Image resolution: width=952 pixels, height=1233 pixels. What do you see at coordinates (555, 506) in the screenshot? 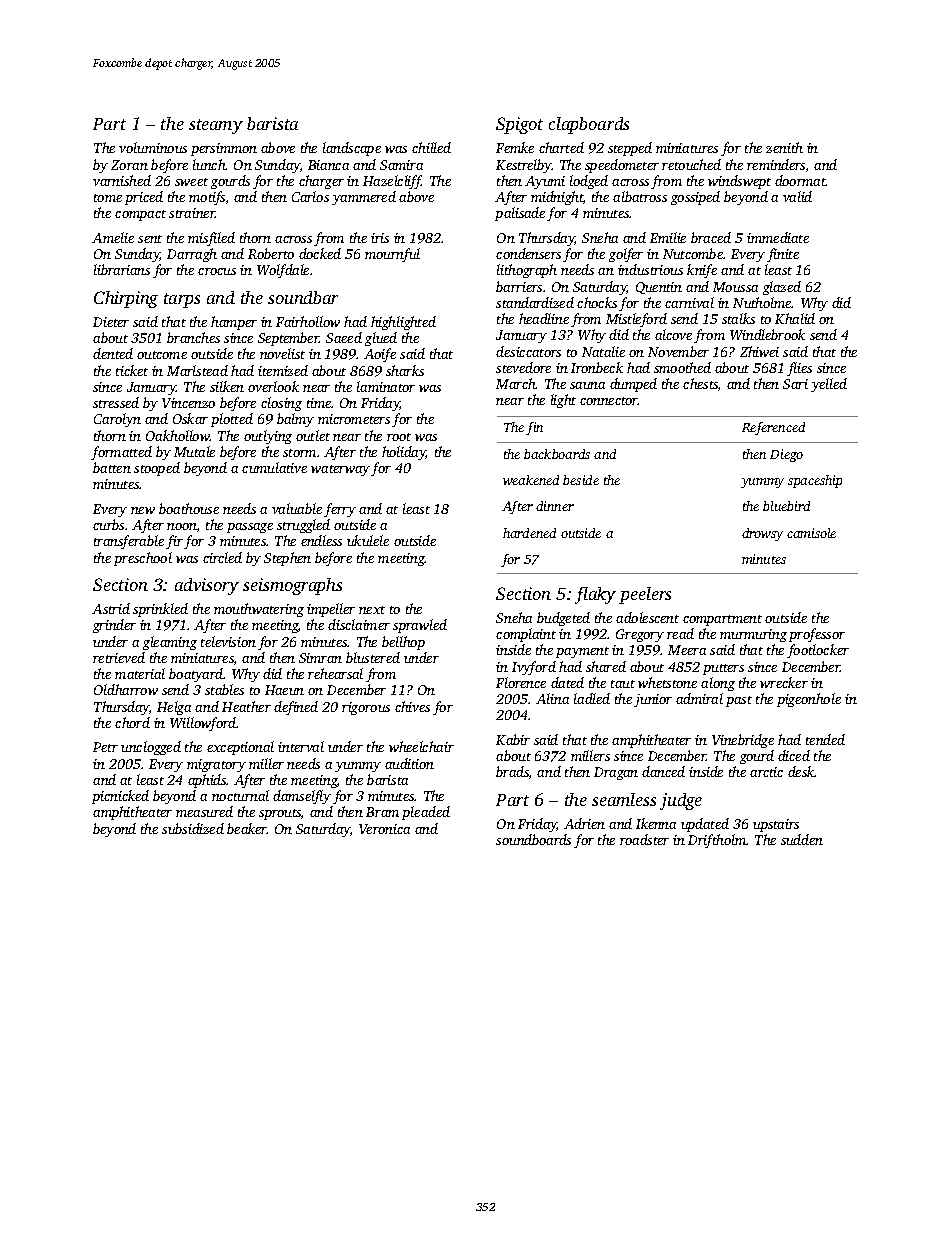
I see `dinner` at bounding box center [555, 506].
